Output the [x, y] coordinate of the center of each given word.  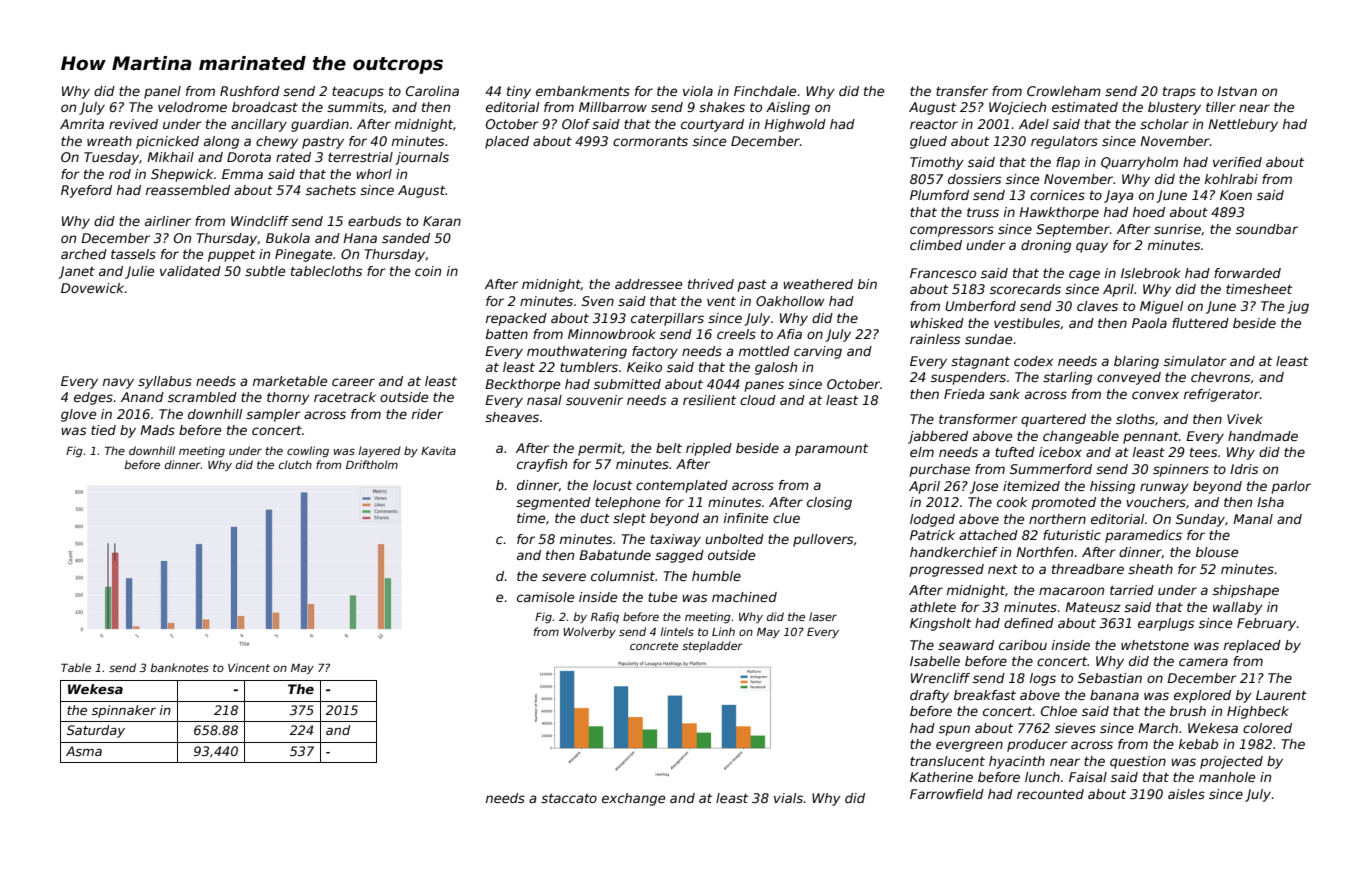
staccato [569, 798]
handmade [1263, 436]
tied [103, 430]
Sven [598, 301]
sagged [679, 556]
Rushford [250, 91]
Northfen [1044, 552]
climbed [936, 245]
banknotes [179, 667]
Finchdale [765, 91]
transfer [962, 91]
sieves [1075, 728]
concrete [654, 646]
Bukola [288, 238]
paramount [831, 450]
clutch [295, 464]
